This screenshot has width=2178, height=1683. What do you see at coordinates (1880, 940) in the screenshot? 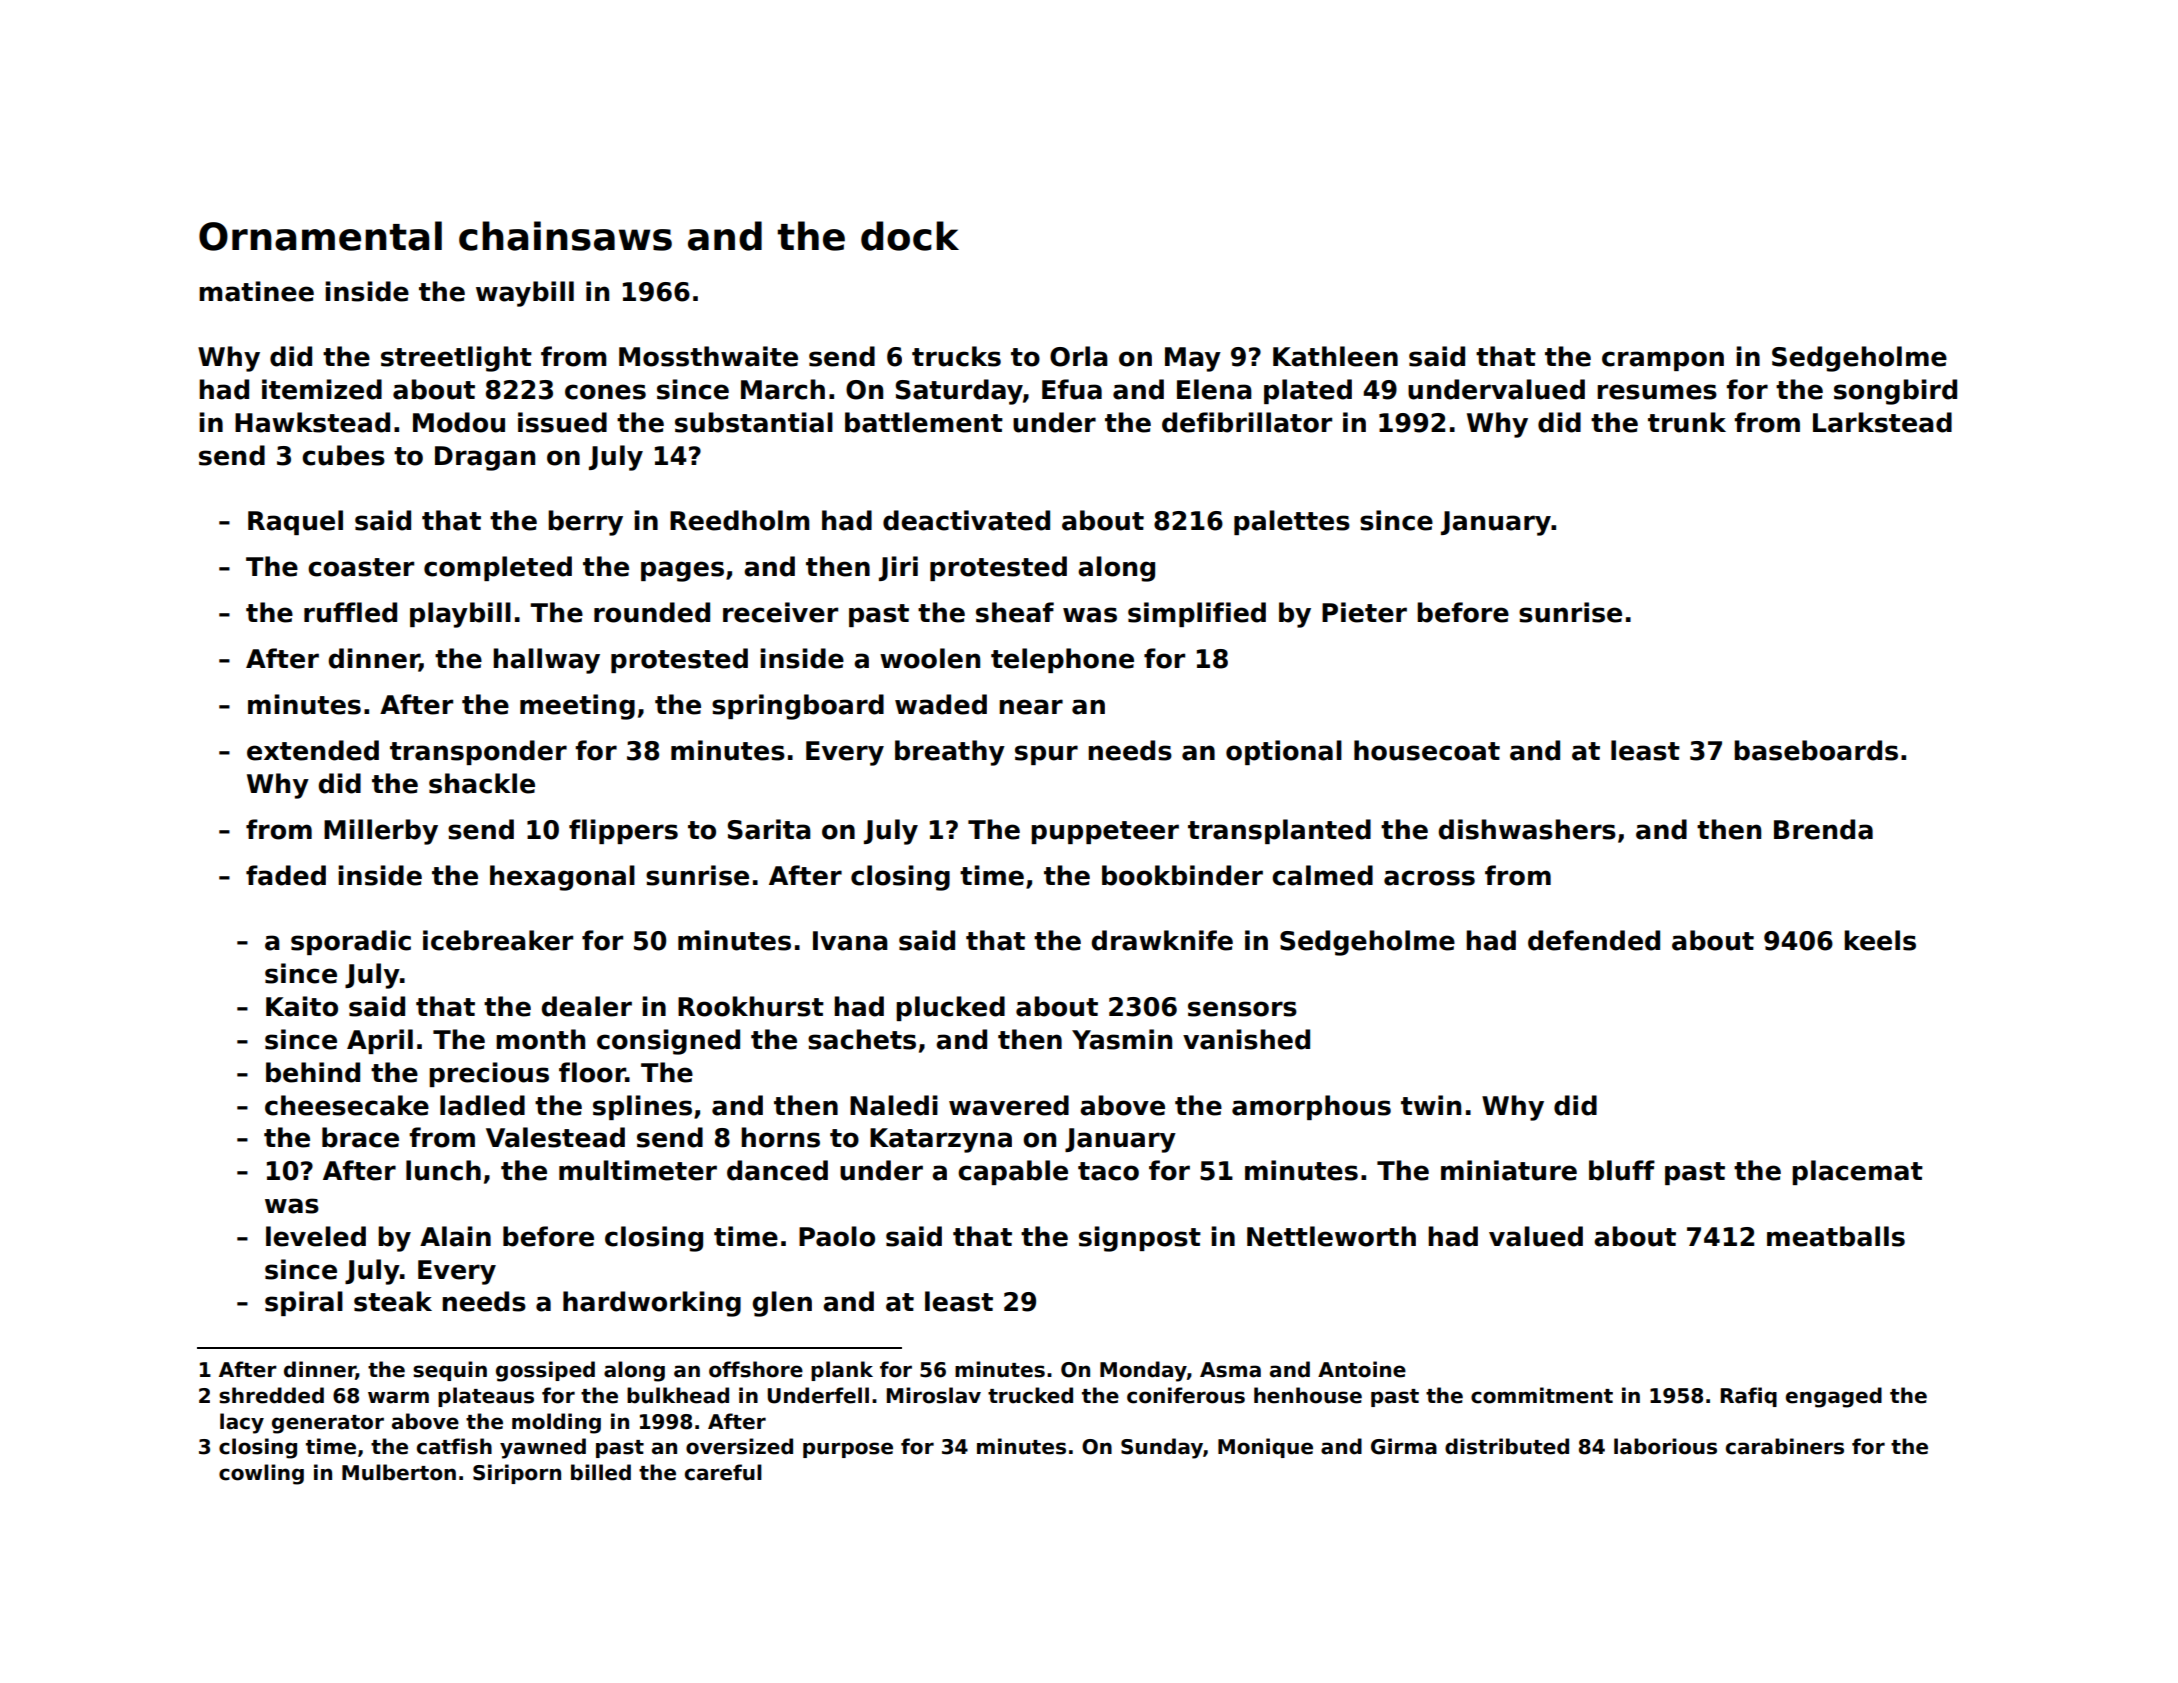
I see `keels` at bounding box center [1880, 940].
